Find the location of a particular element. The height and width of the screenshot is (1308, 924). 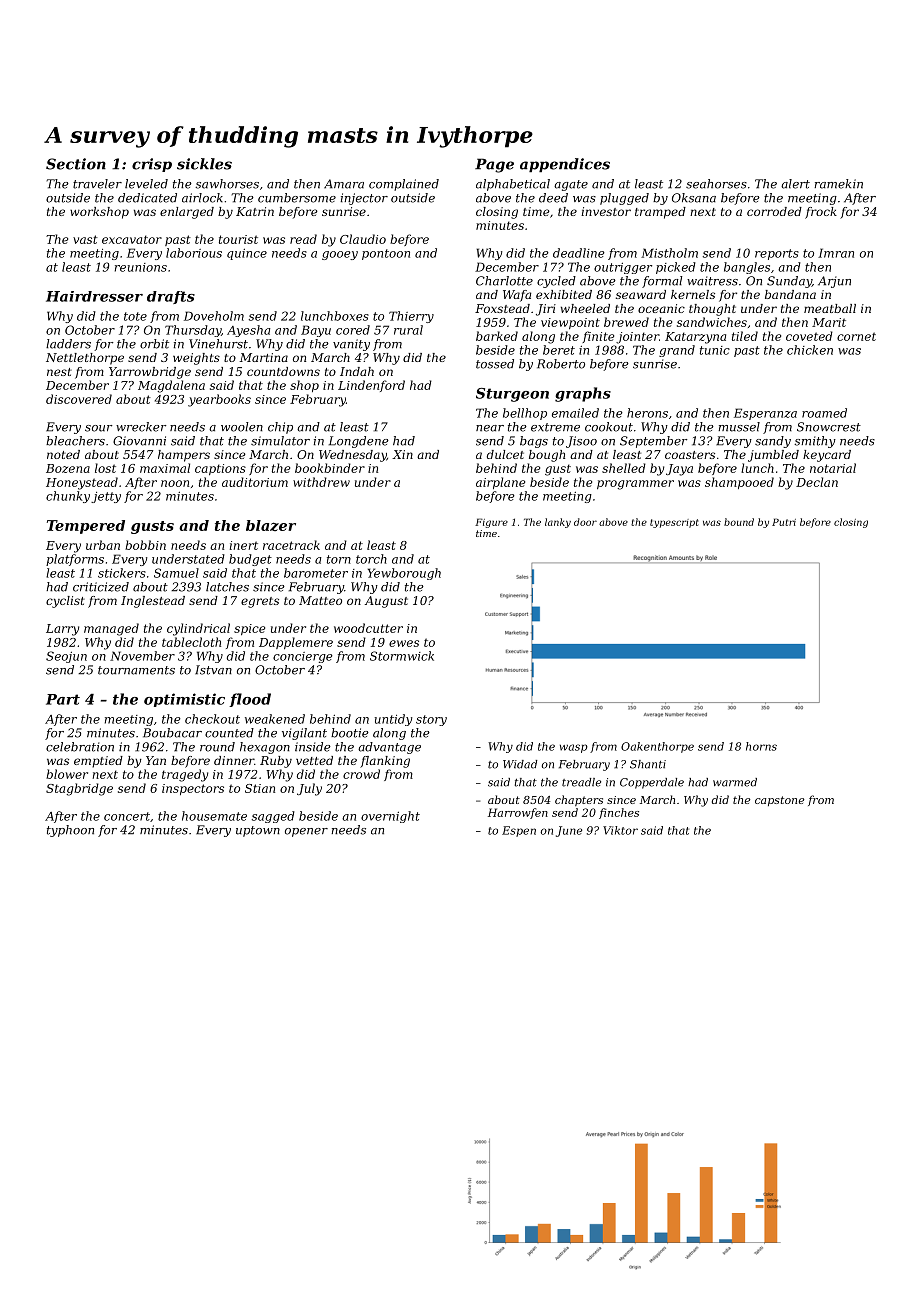

Page is located at coordinates (494, 165).
